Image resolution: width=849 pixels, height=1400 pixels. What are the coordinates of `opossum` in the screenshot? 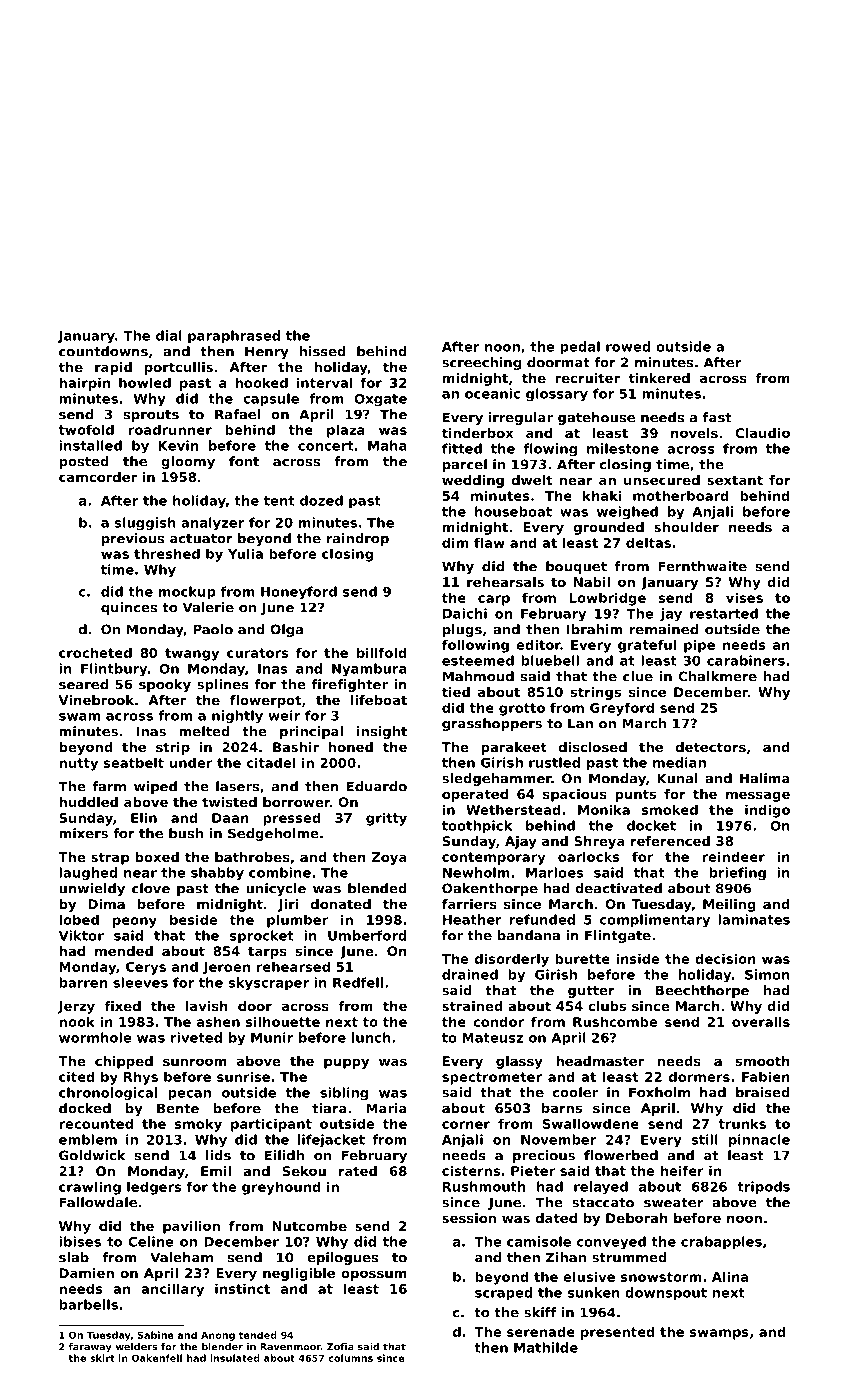 It's located at (373, 1275).
